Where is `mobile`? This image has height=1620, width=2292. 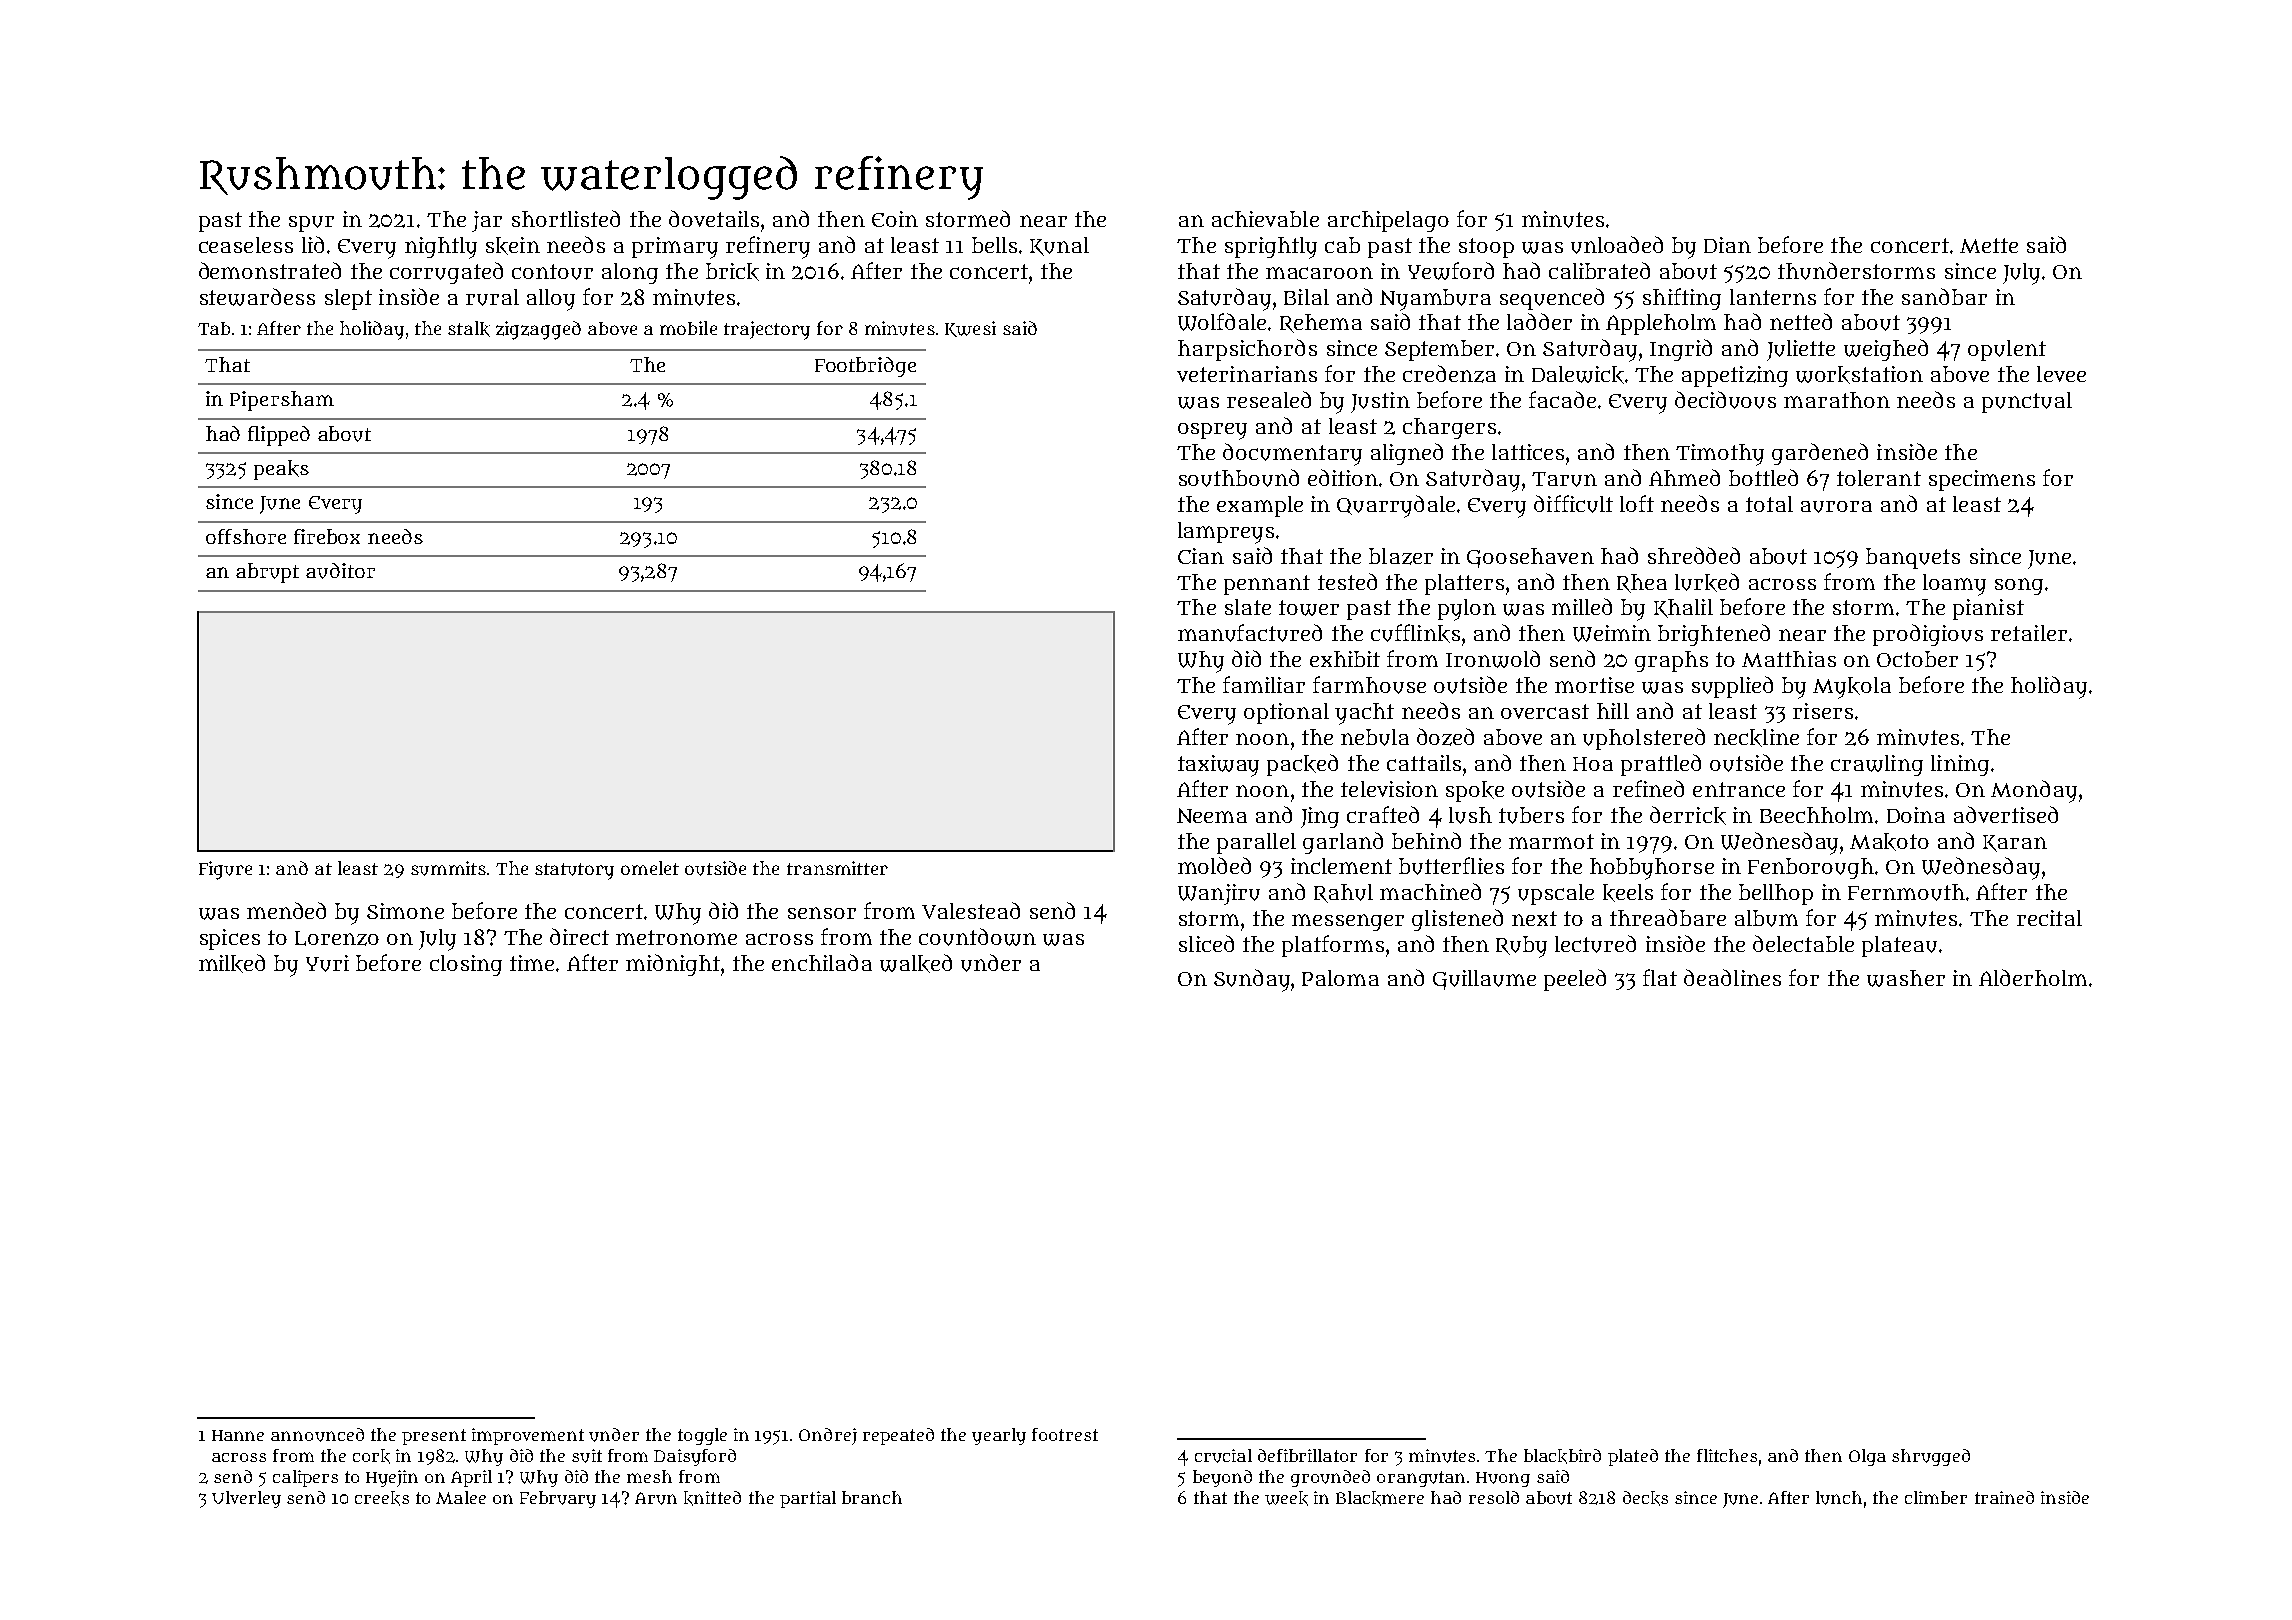
mobile is located at coordinates (688, 328).
